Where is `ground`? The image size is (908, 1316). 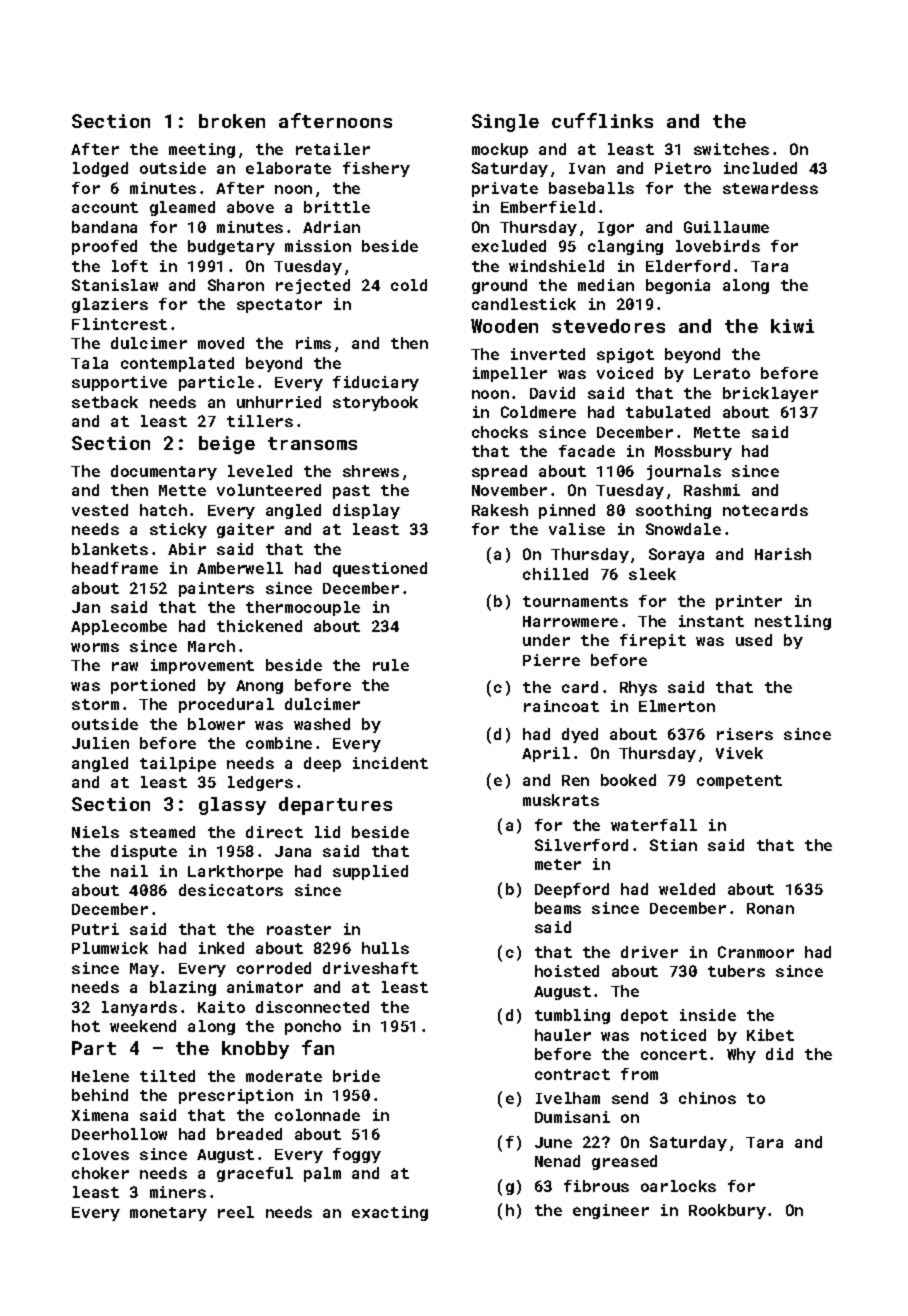 ground is located at coordinates (499, 286).
